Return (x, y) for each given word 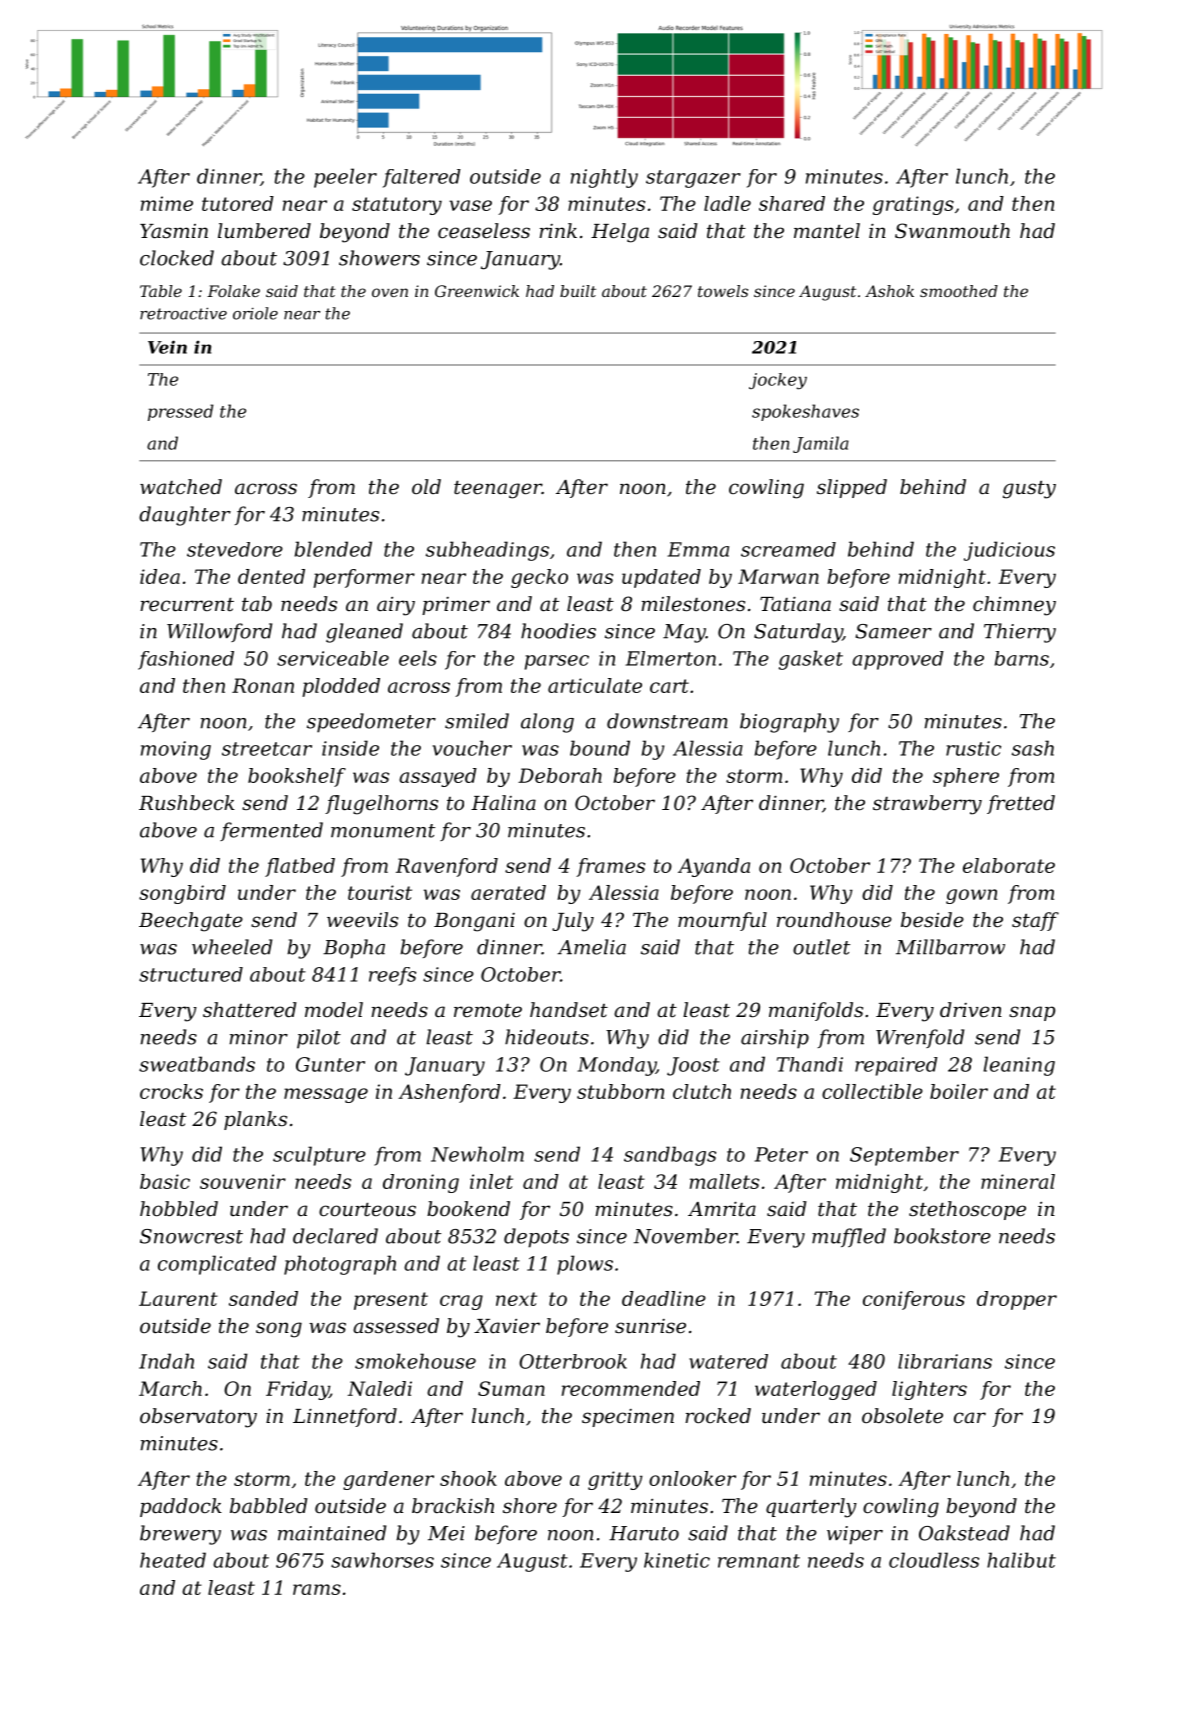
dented (271, 576)
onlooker (692, 1478)
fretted (1021, 804)
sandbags (670, 1156)
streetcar (267, 749)
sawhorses (382, 1560)
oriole (255, 313)
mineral (1018, 1181)
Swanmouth (952, 231)
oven (390, 292)
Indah (166, 1361)
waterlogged (816, 1390)
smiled (477, 721)
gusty (1029, 490)
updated (661, 578)
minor (259, 1037)
